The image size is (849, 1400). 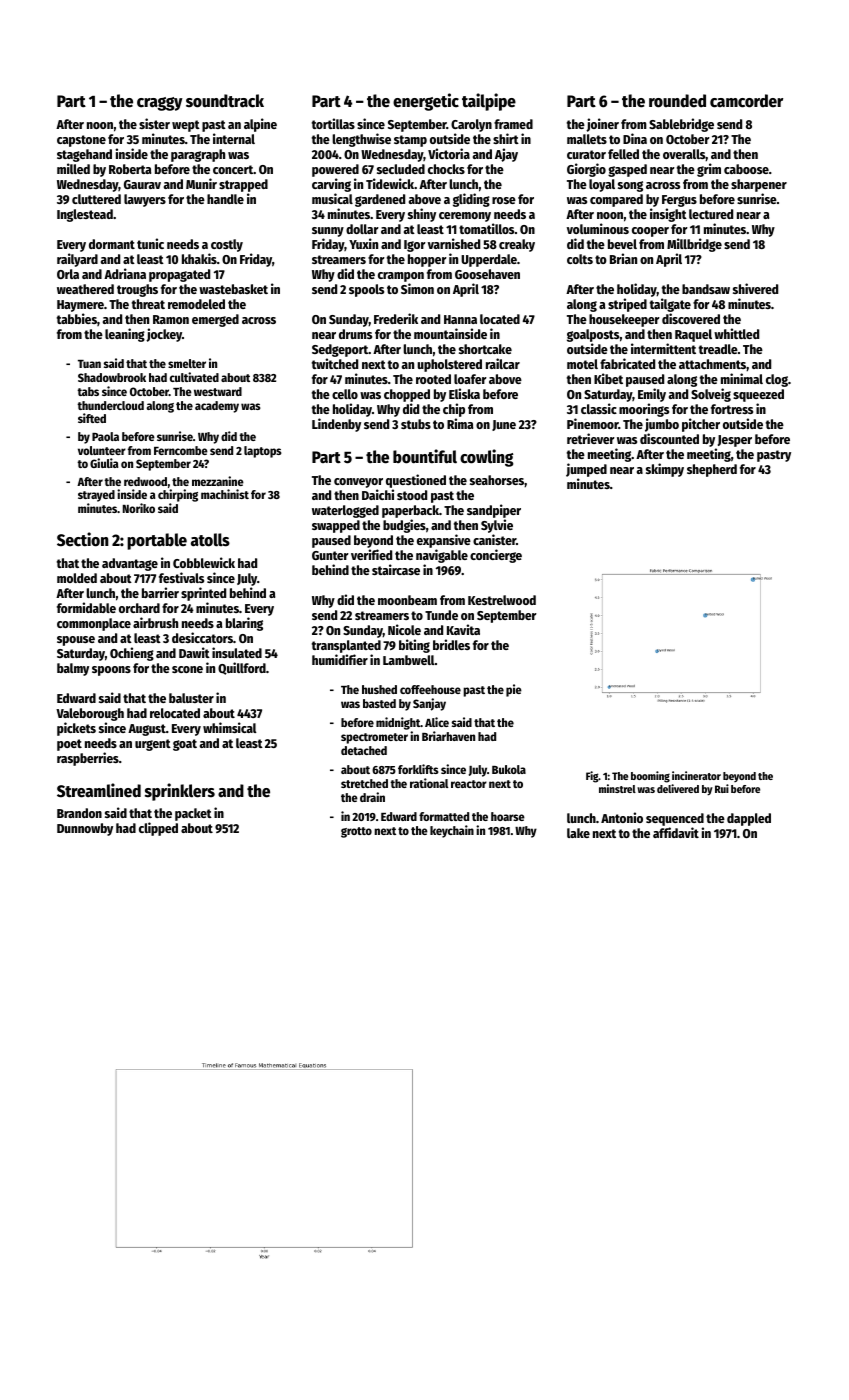 What do you see at coordinates (489, 260) in the document?
I see `Upperdale` at bounding box center [489, 260].
